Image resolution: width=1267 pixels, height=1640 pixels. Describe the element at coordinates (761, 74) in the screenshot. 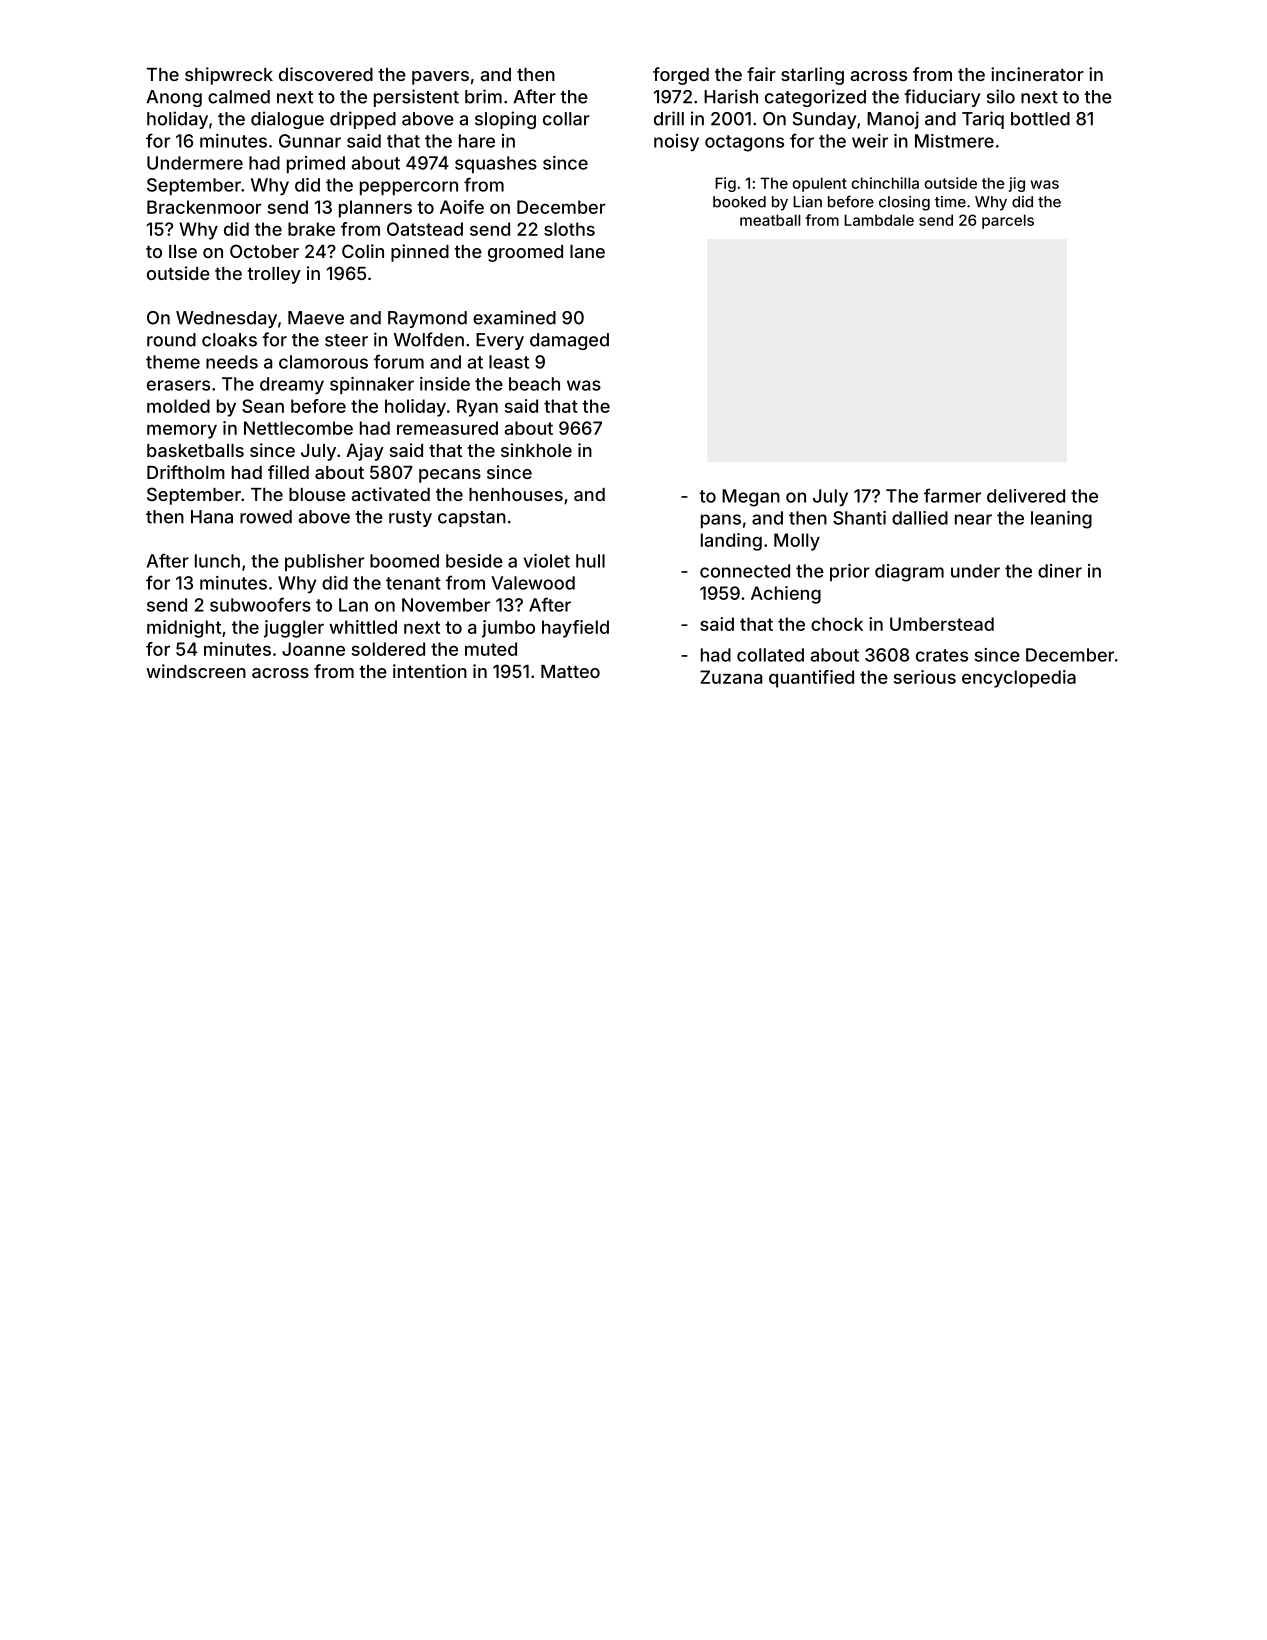

I see `fair` at that location.
